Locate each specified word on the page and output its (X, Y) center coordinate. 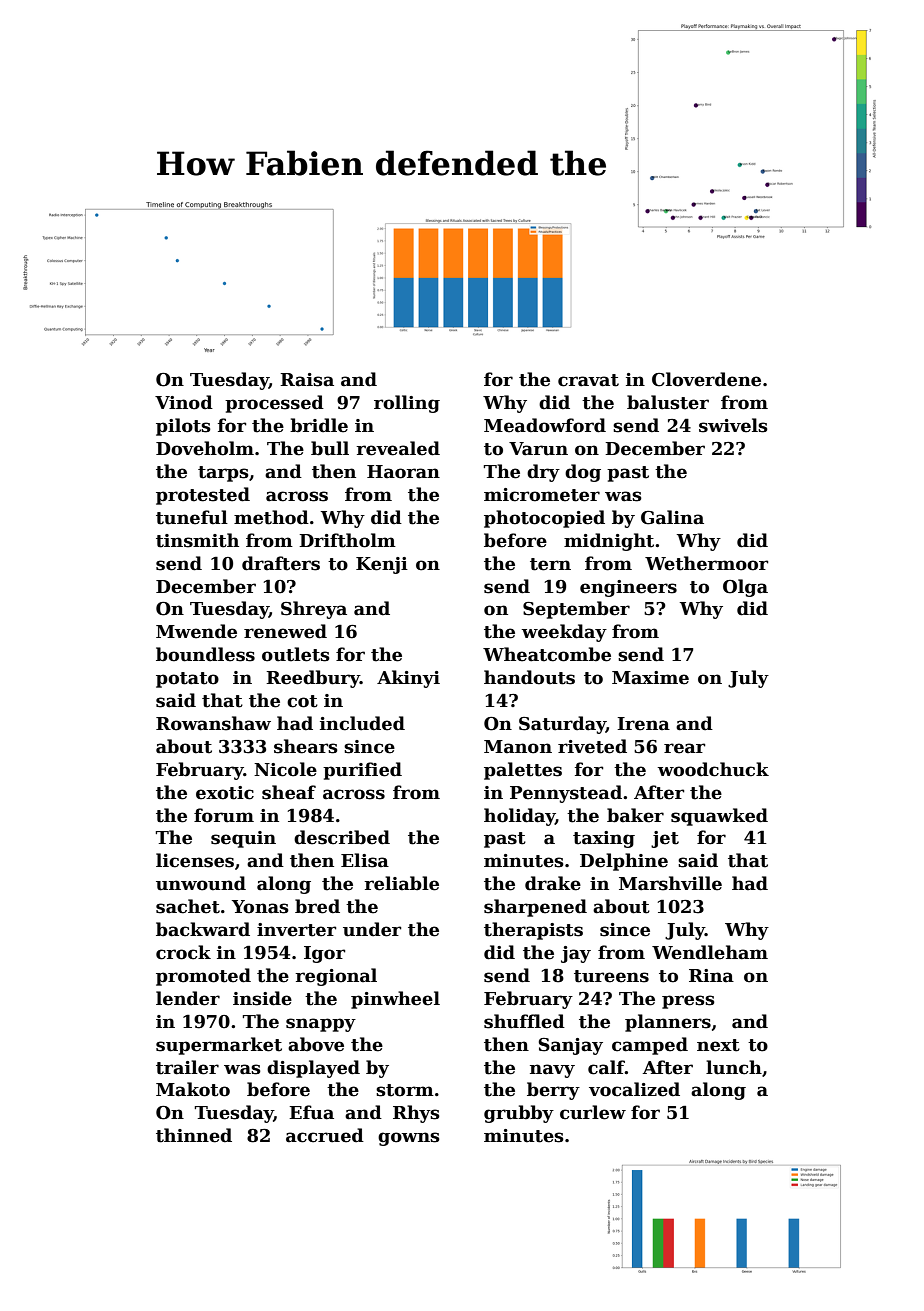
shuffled (524, 1021)
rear (684, 748)
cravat (588, 380)
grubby (519, 1114)
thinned (194, 1135)
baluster (668, 402)
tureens (611, 976)
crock (183, 952)
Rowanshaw (213, 723)
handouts (529, 677)
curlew (593, 1112)
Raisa (307, 380)
